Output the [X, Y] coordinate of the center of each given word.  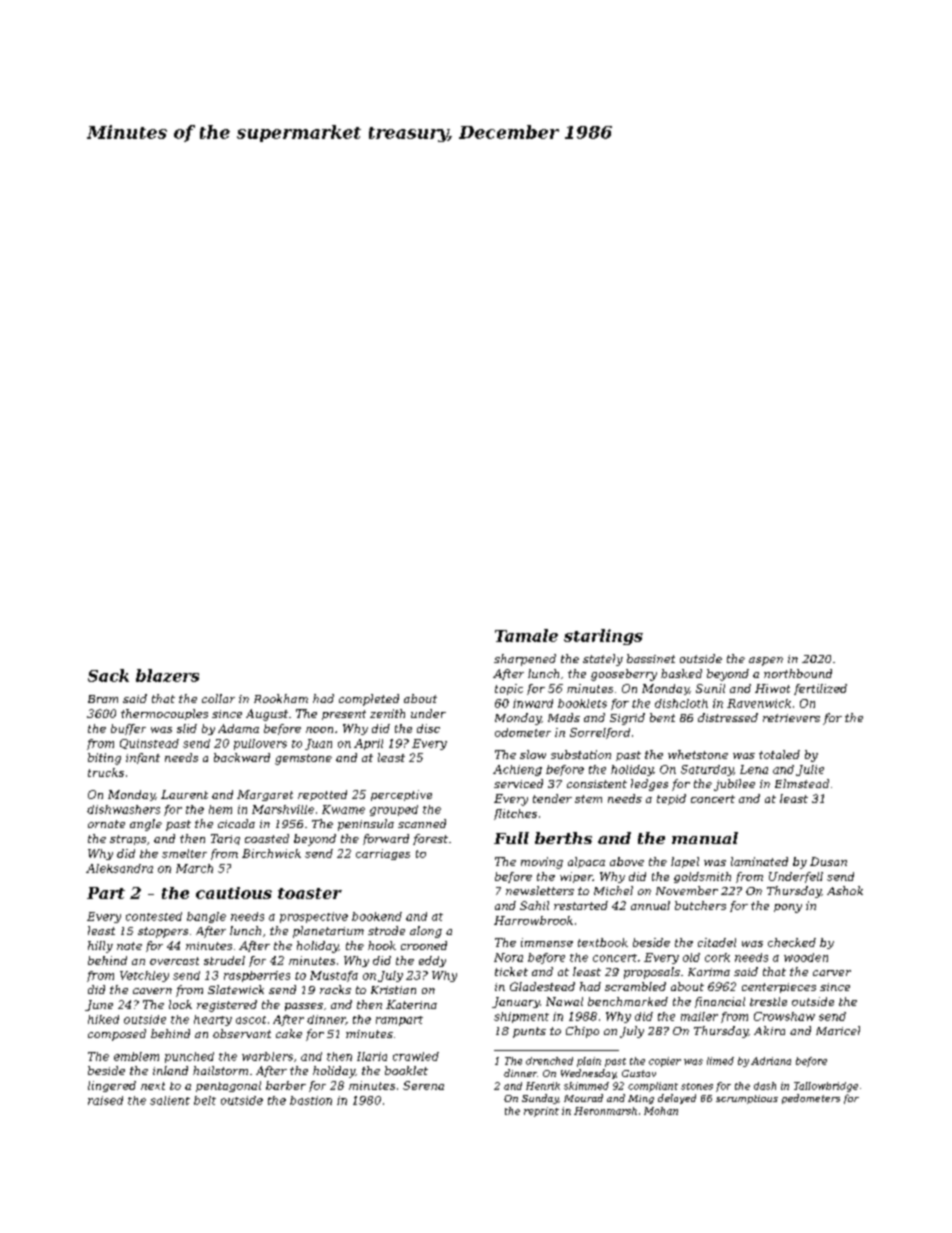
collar [218, 698]
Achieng [517, 770]
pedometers [811, 1099]
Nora [508, 957]
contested [154, 916]
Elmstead [802, 783]
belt [205, 1100]
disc [428, 728]
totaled [779, 754]
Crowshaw [784, 1016]
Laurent [184, 794]
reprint [541, 1112]
